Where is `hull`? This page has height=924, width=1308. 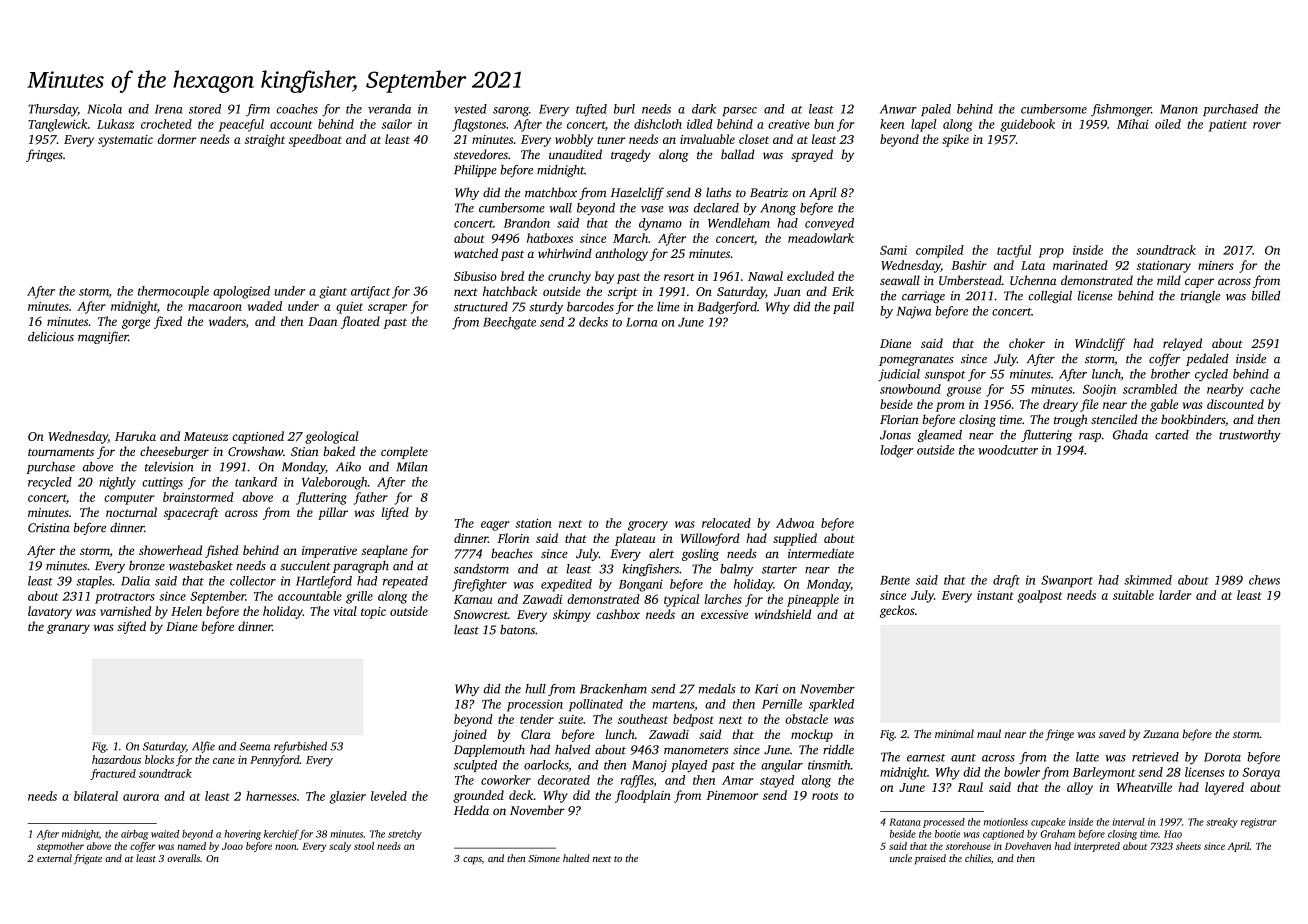
hull is located at coordinates (535, 689).
